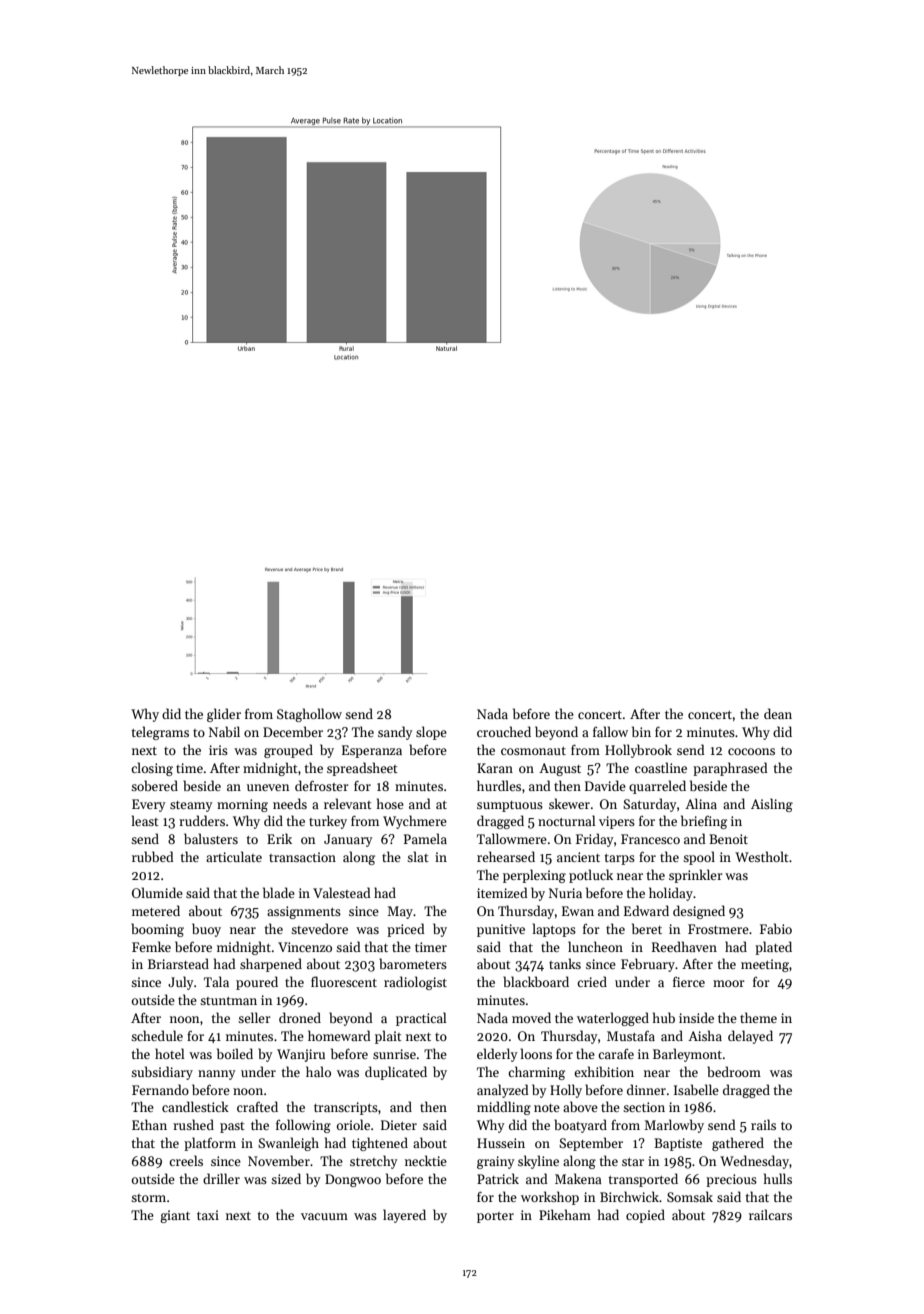 This page has width=924, height=1314. What do you see at coordinates (762, 856) in the page?
I see `Westholt` at bounding box center [762, 856].
